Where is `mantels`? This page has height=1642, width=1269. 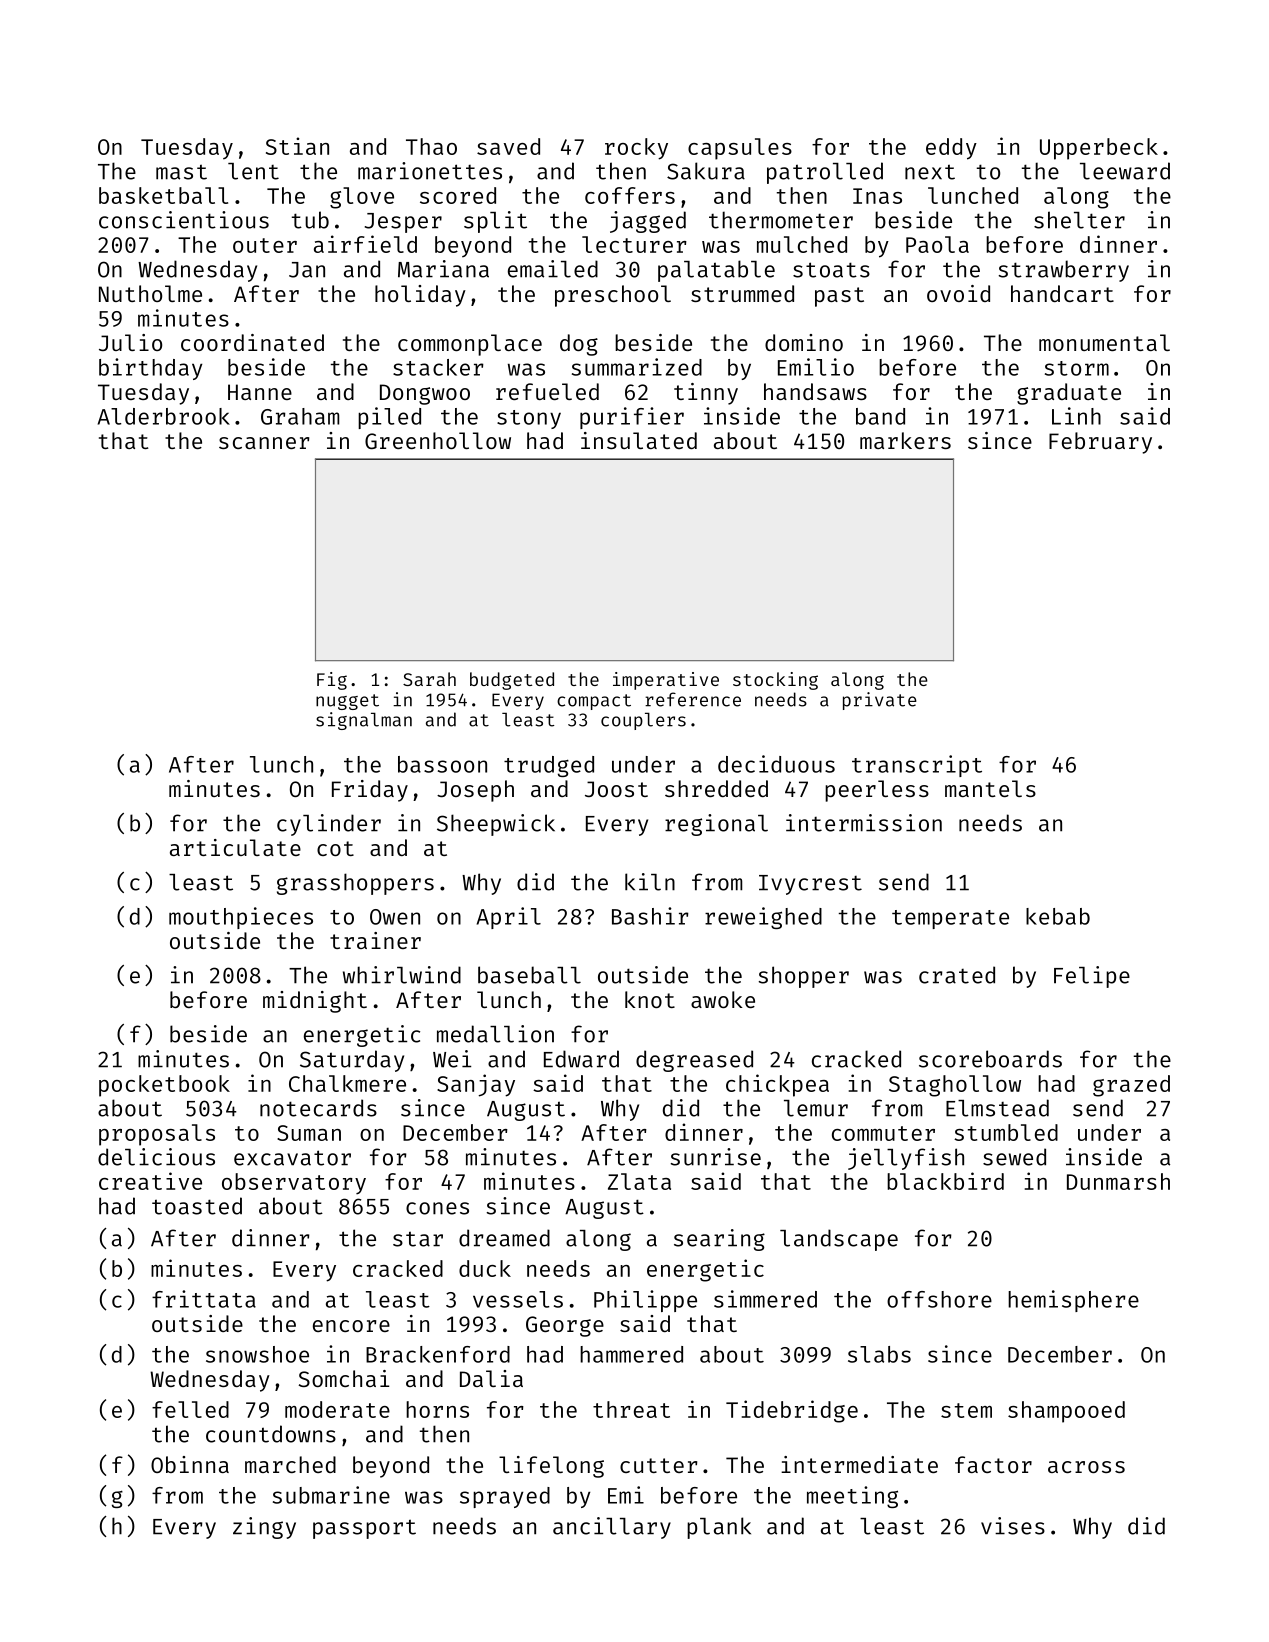
mantels is located at coordinates (990, 788).
